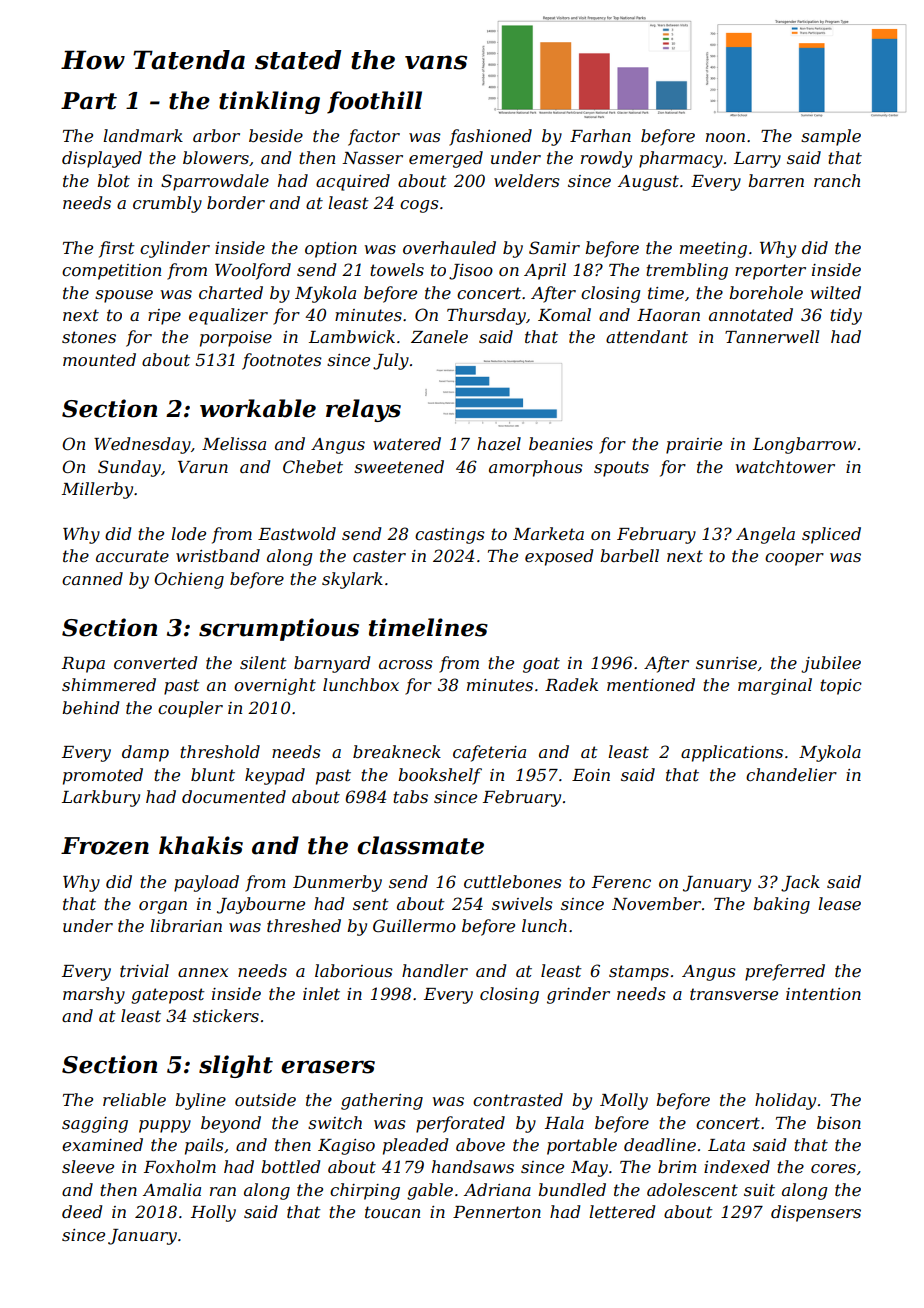  What do you see at coordinates (92, 578) in the screenshot?
I see `canned` at bounding box center [92, 578].
